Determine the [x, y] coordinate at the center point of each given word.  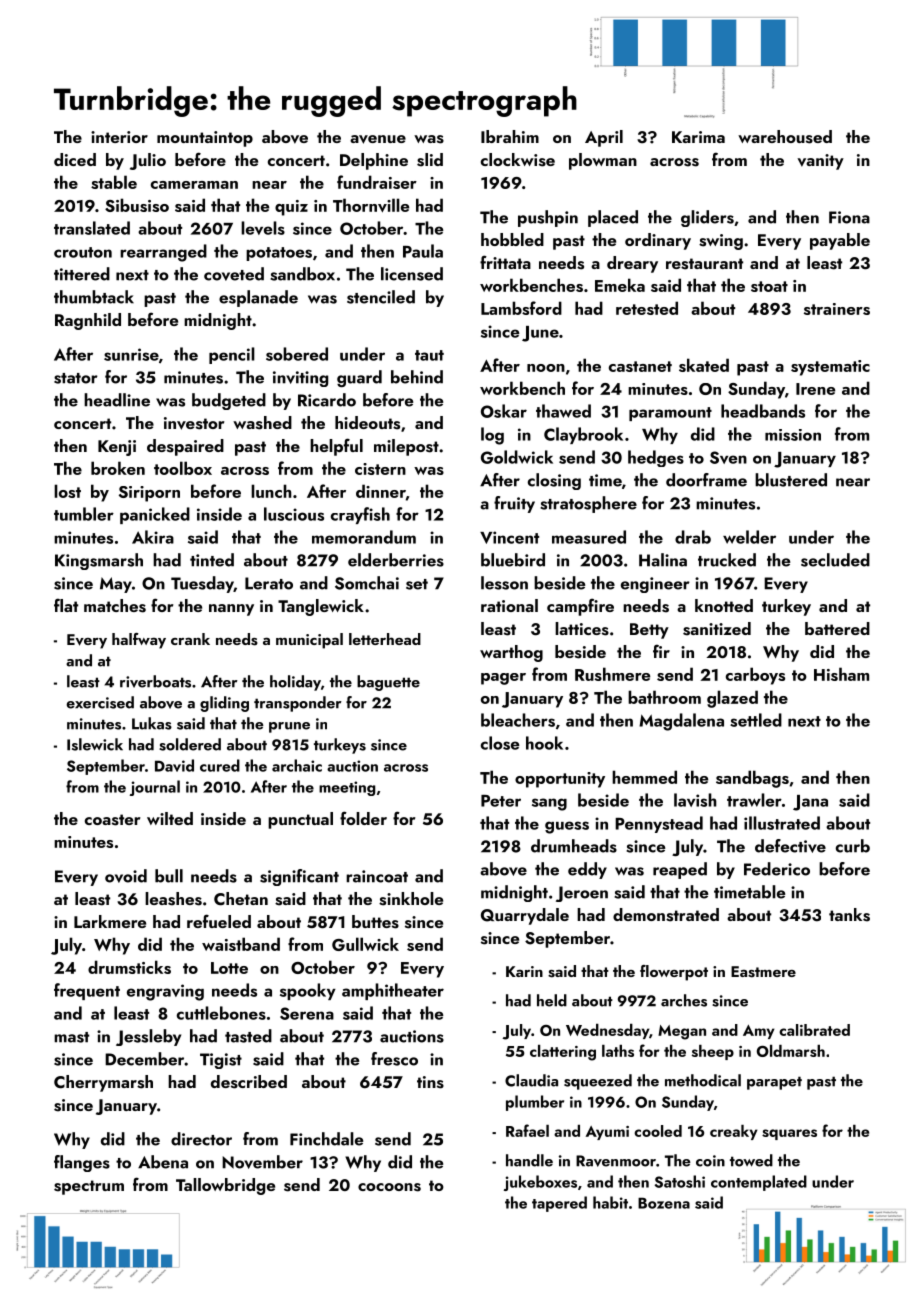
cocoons [389, 1187]
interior [119, 137]
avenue [378, 139]
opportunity [560, 780]
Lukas [152, 723]
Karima [698, 137]
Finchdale [326, 1139]
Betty [649, 631]
